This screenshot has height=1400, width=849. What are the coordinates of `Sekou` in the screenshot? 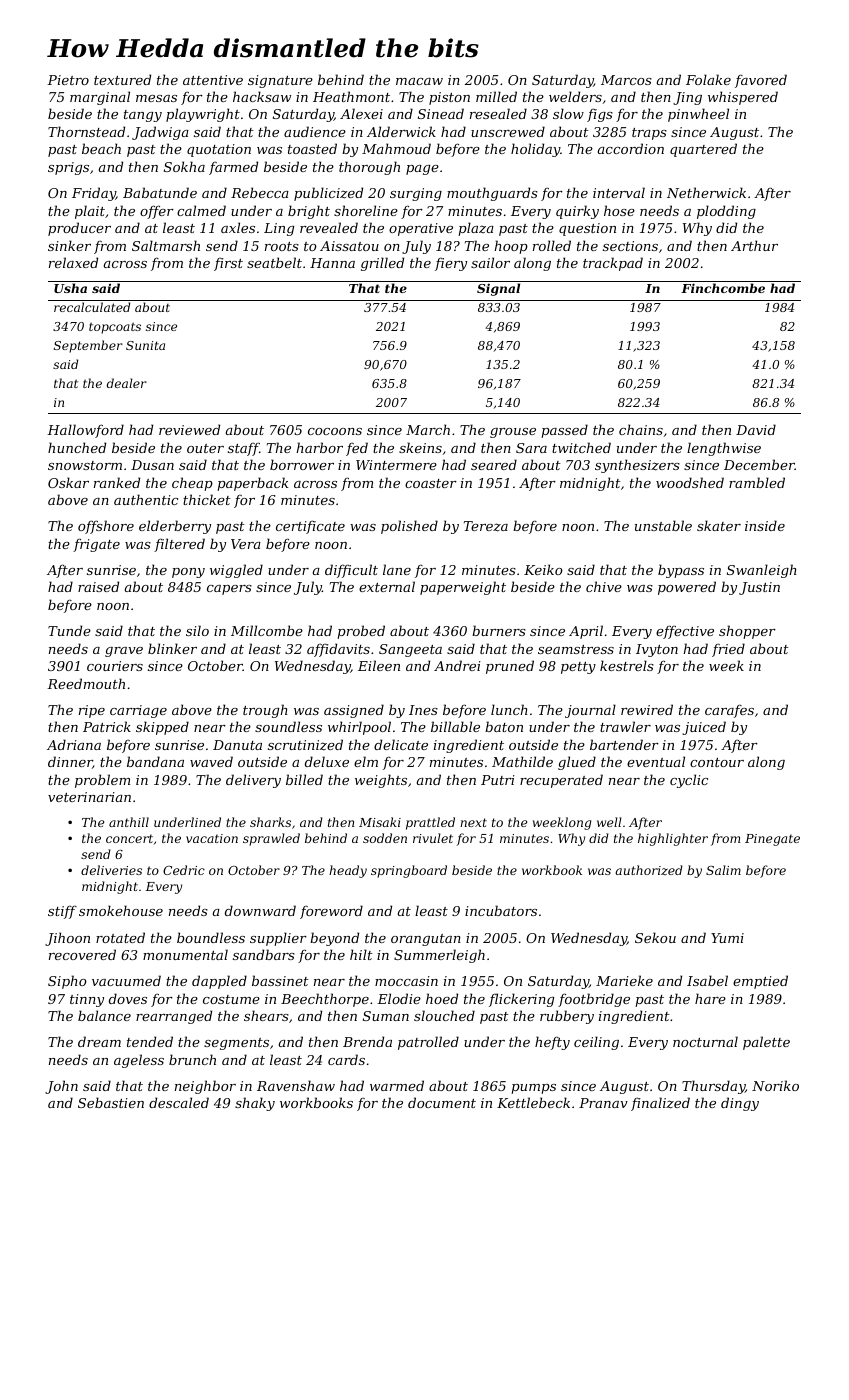 It's located at (655, 937).
